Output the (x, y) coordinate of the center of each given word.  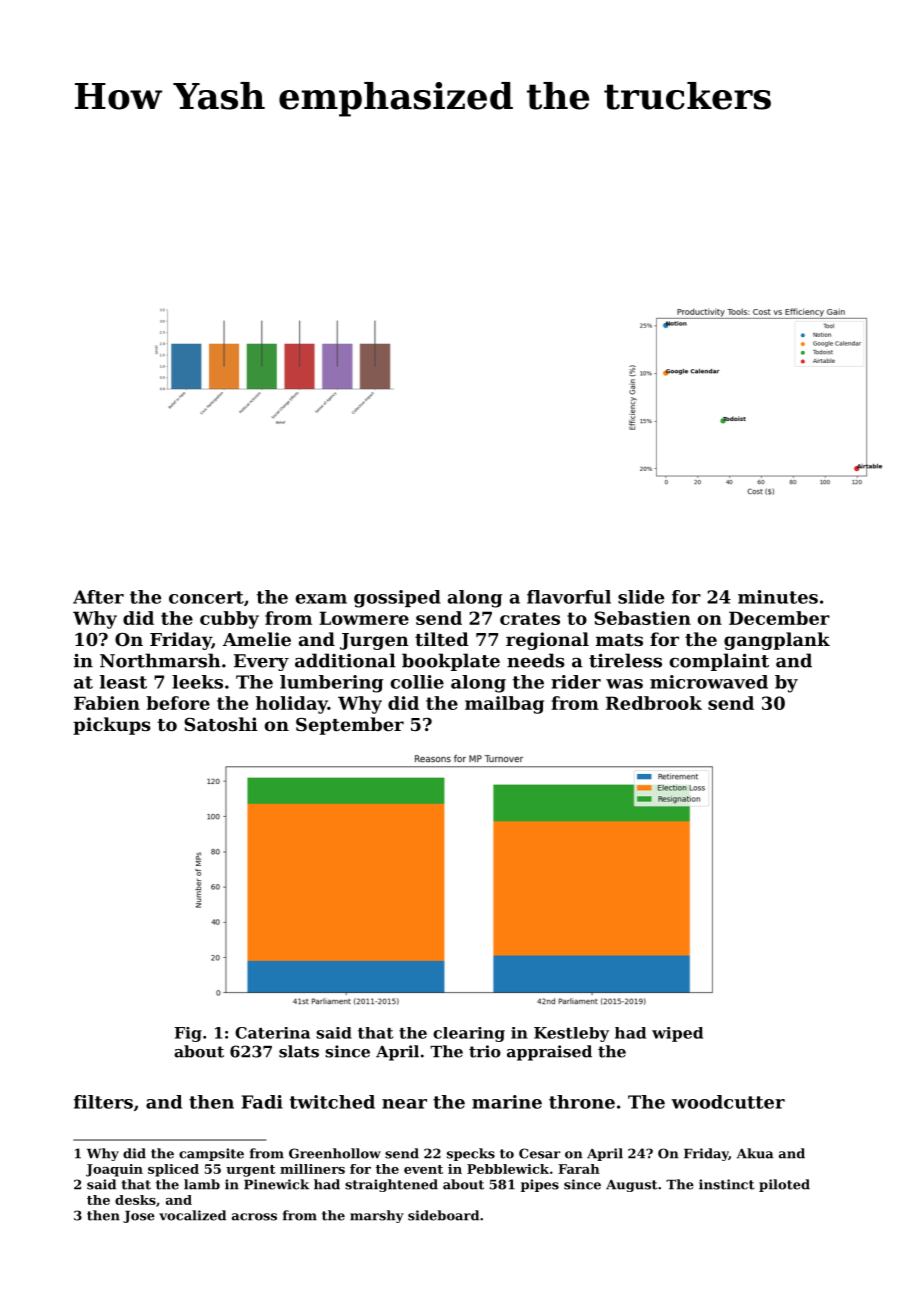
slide (641, 597)
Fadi (262, 1102)
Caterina (272, 1033)
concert (206, 597)
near (404, 1104)
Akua (755, 1153)
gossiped (397, 599)
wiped (677, 1034)
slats (299, 1051)
